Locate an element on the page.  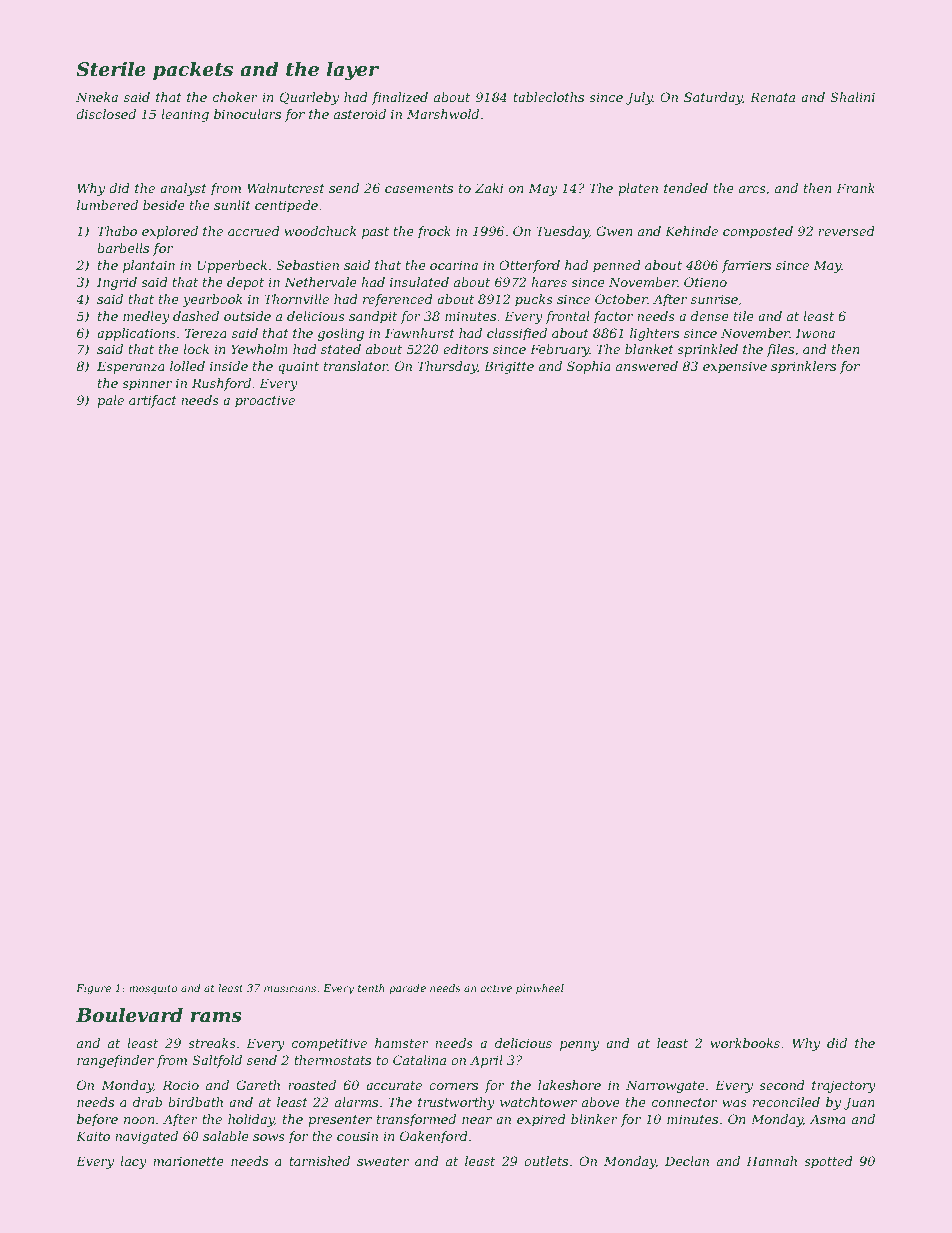
musicians is located at coordinates (290, 988).
